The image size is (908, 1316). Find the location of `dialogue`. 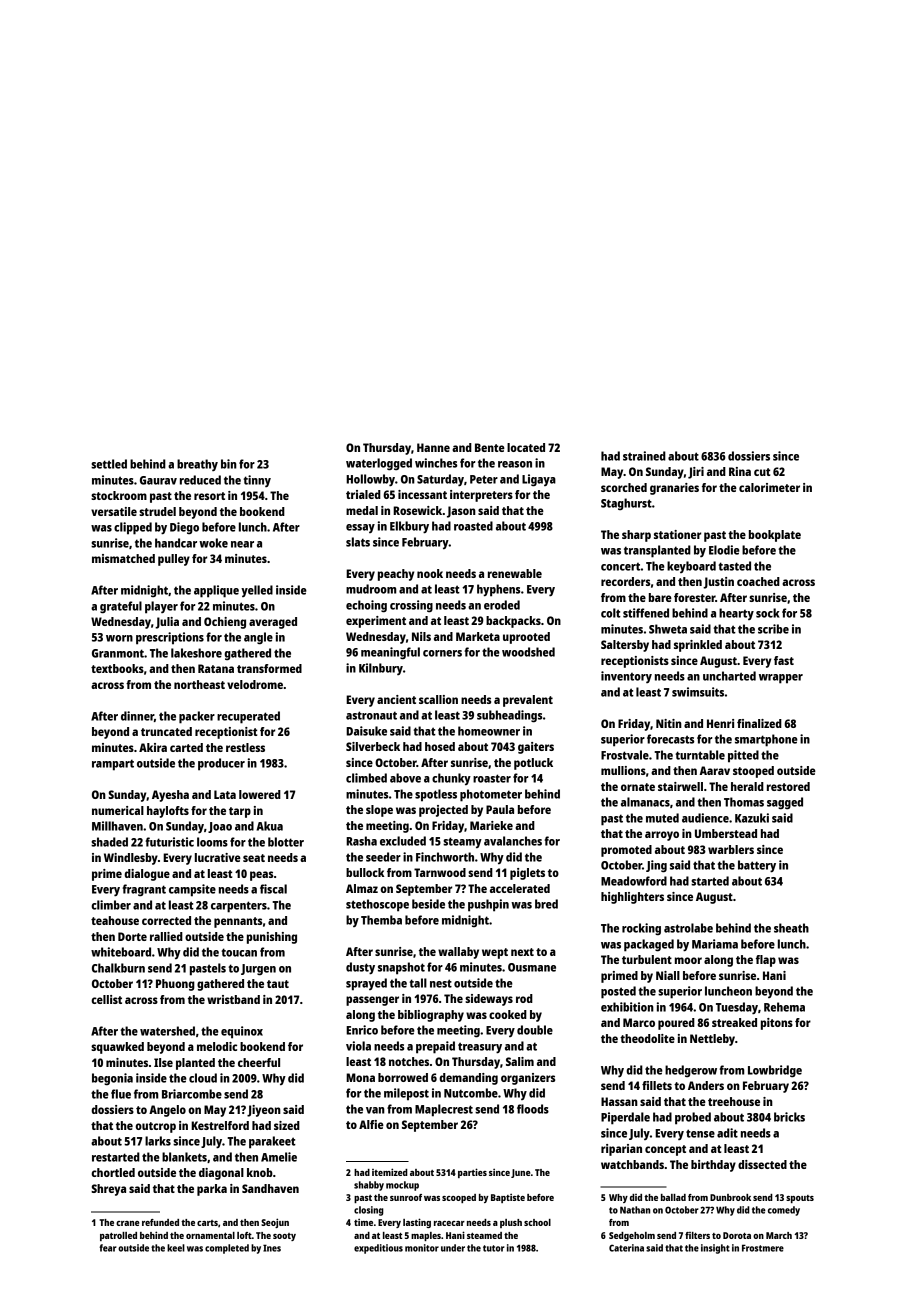

dialogue is located at coordinates (147, 875).
